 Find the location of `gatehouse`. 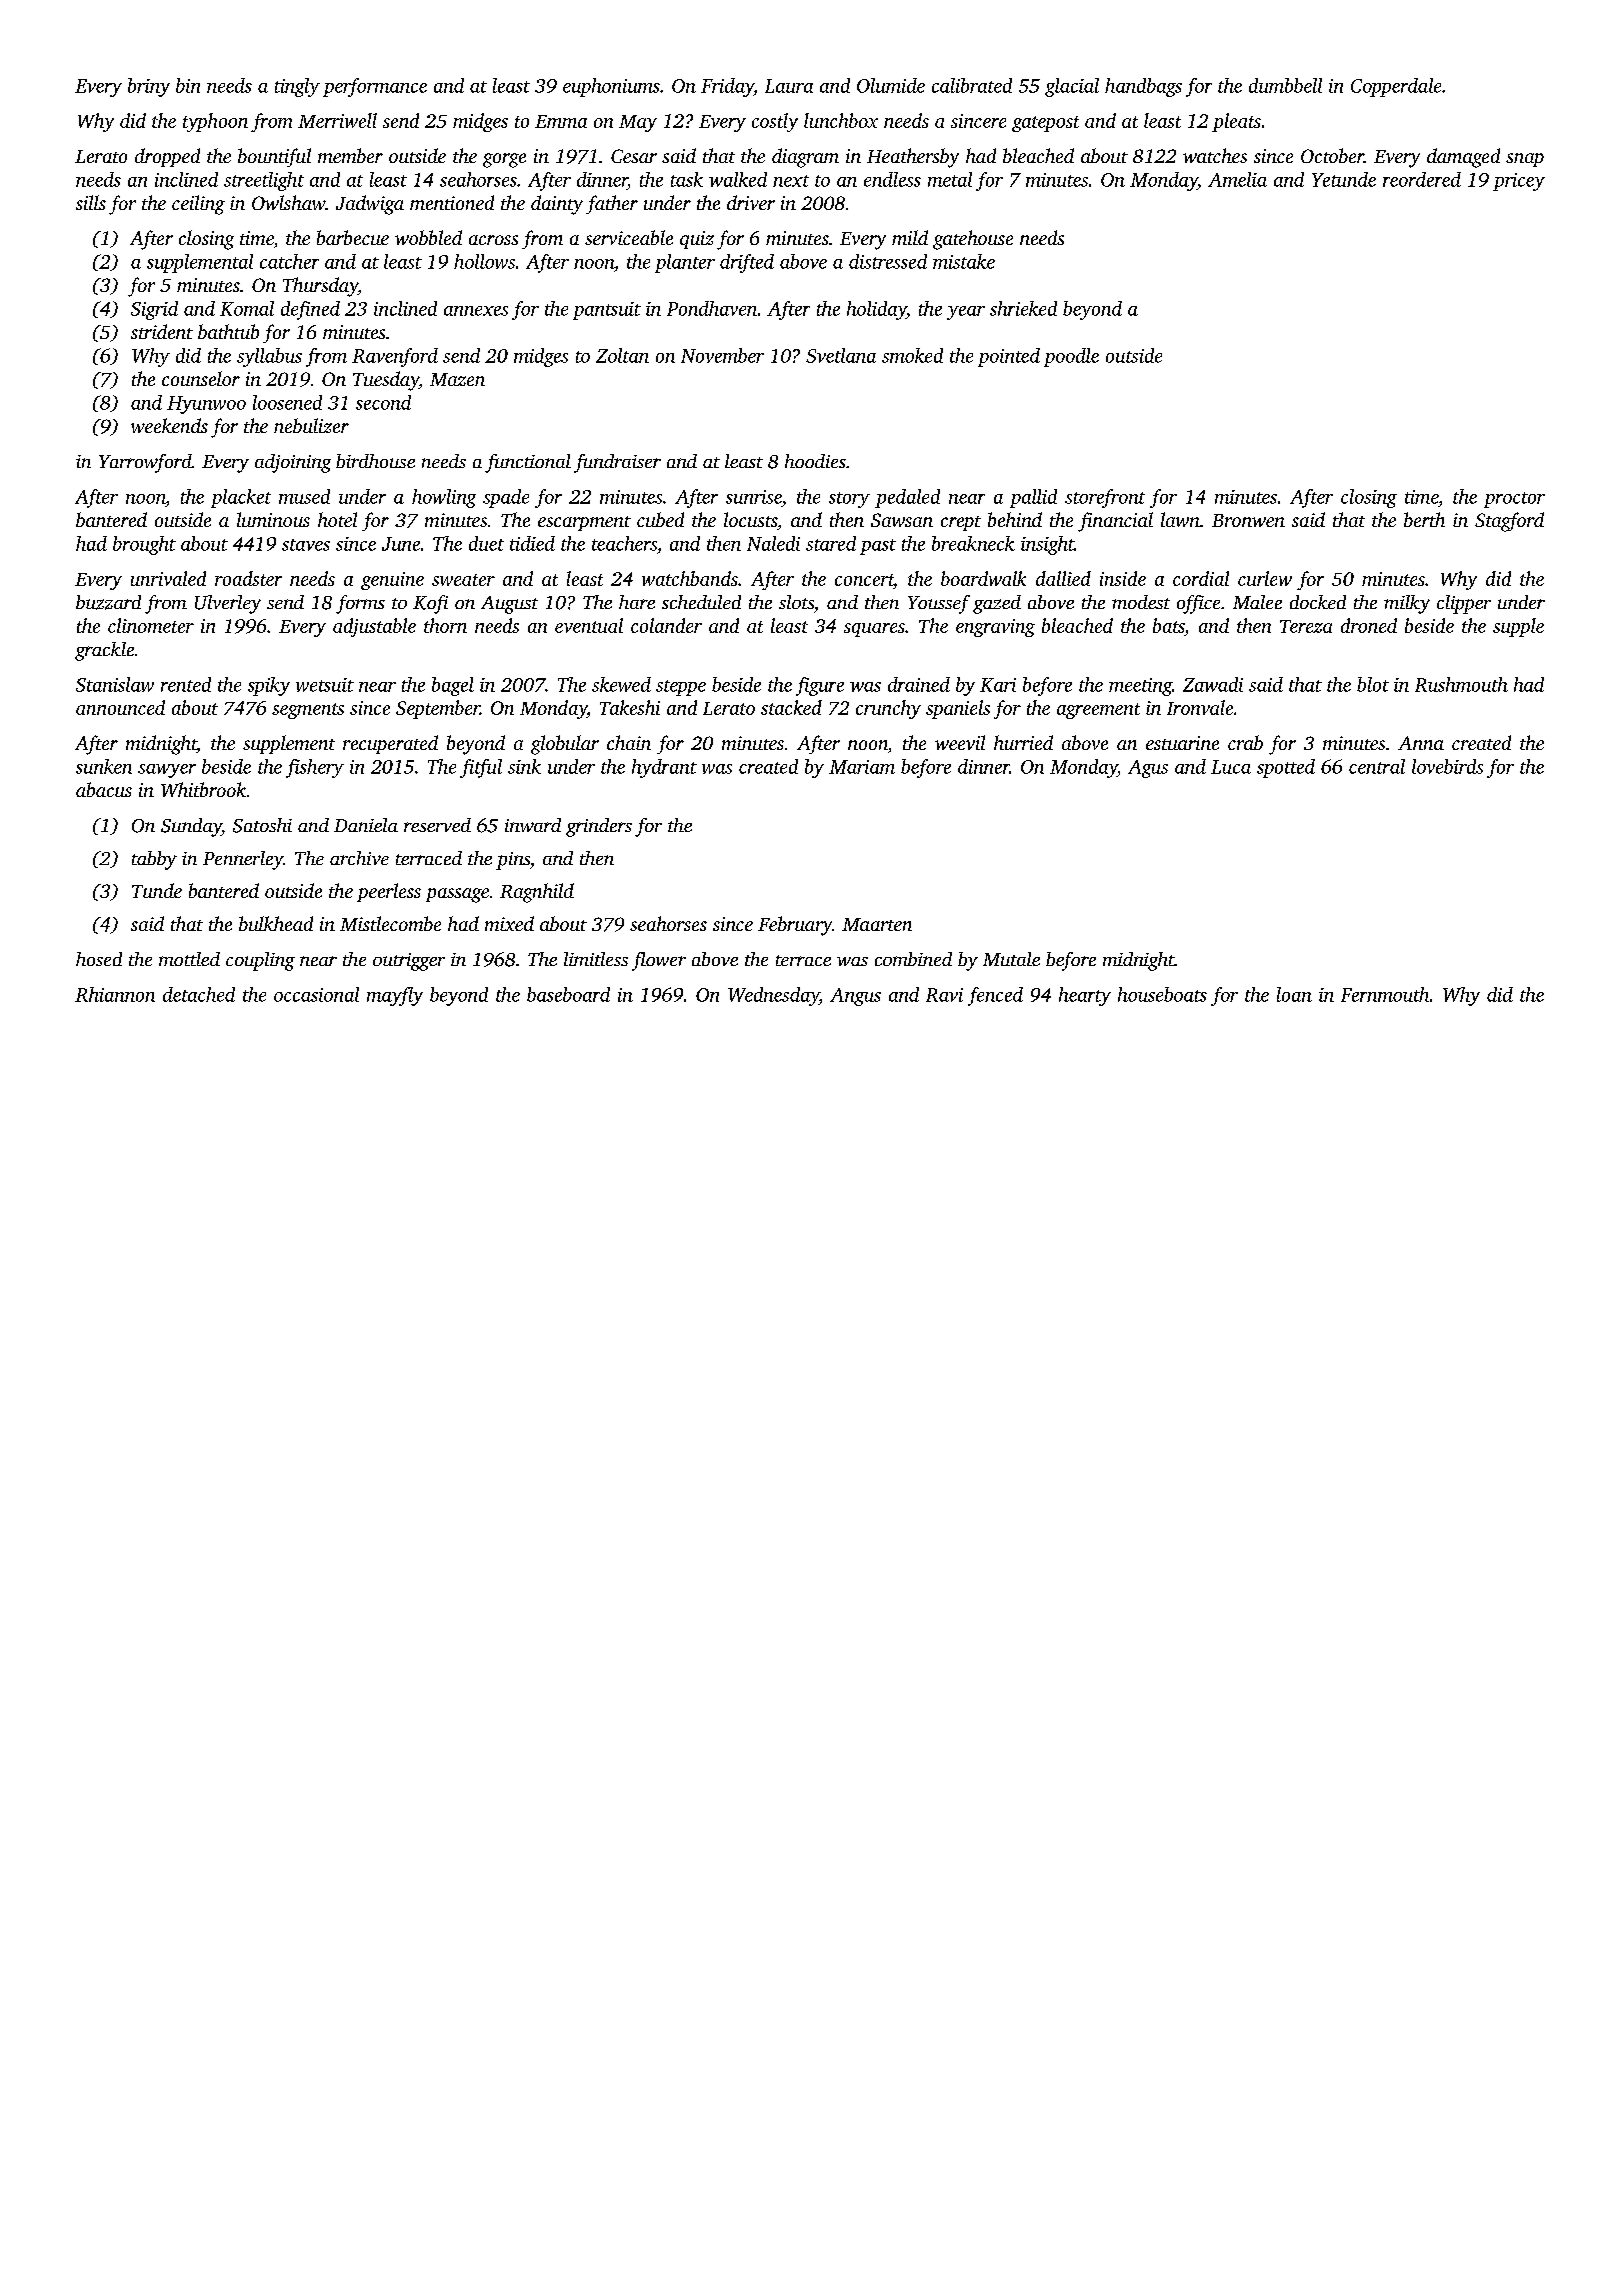

gatehouse is located at coordinates (973, 240).
